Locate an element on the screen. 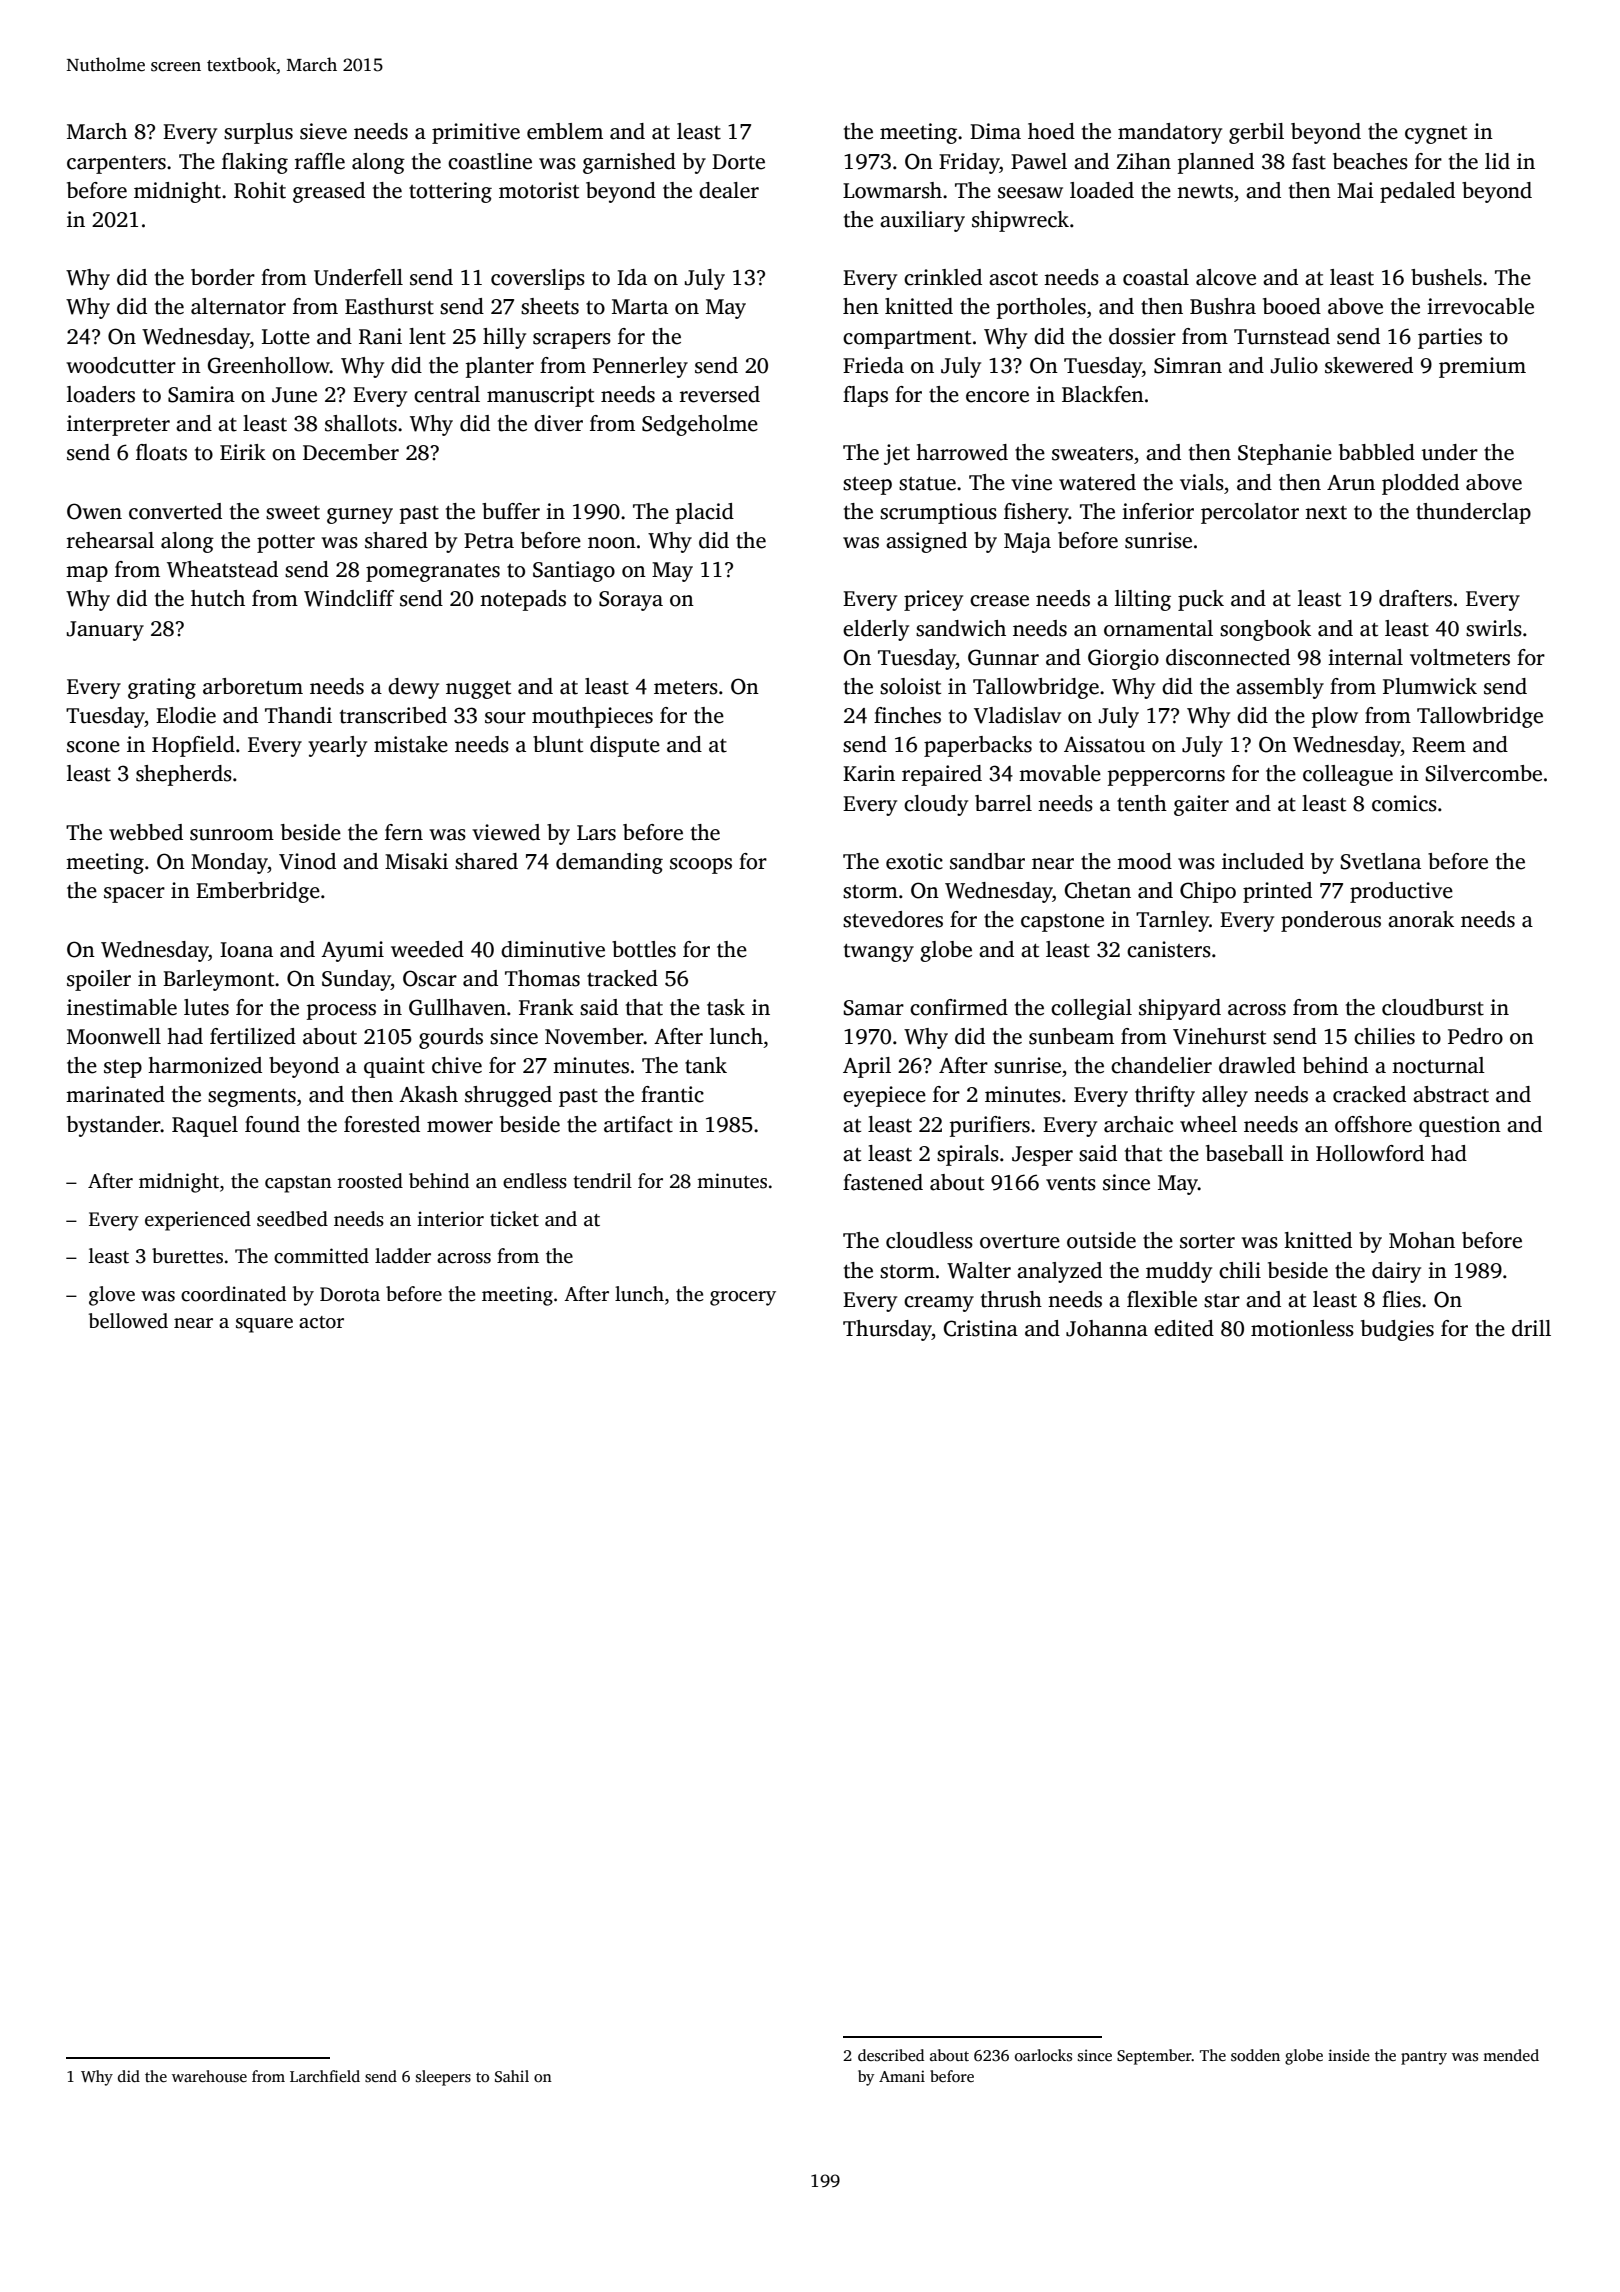 The height and width of the screenshot is (2292, 1620). peppercorns is located at coordinates (1166, 778).
